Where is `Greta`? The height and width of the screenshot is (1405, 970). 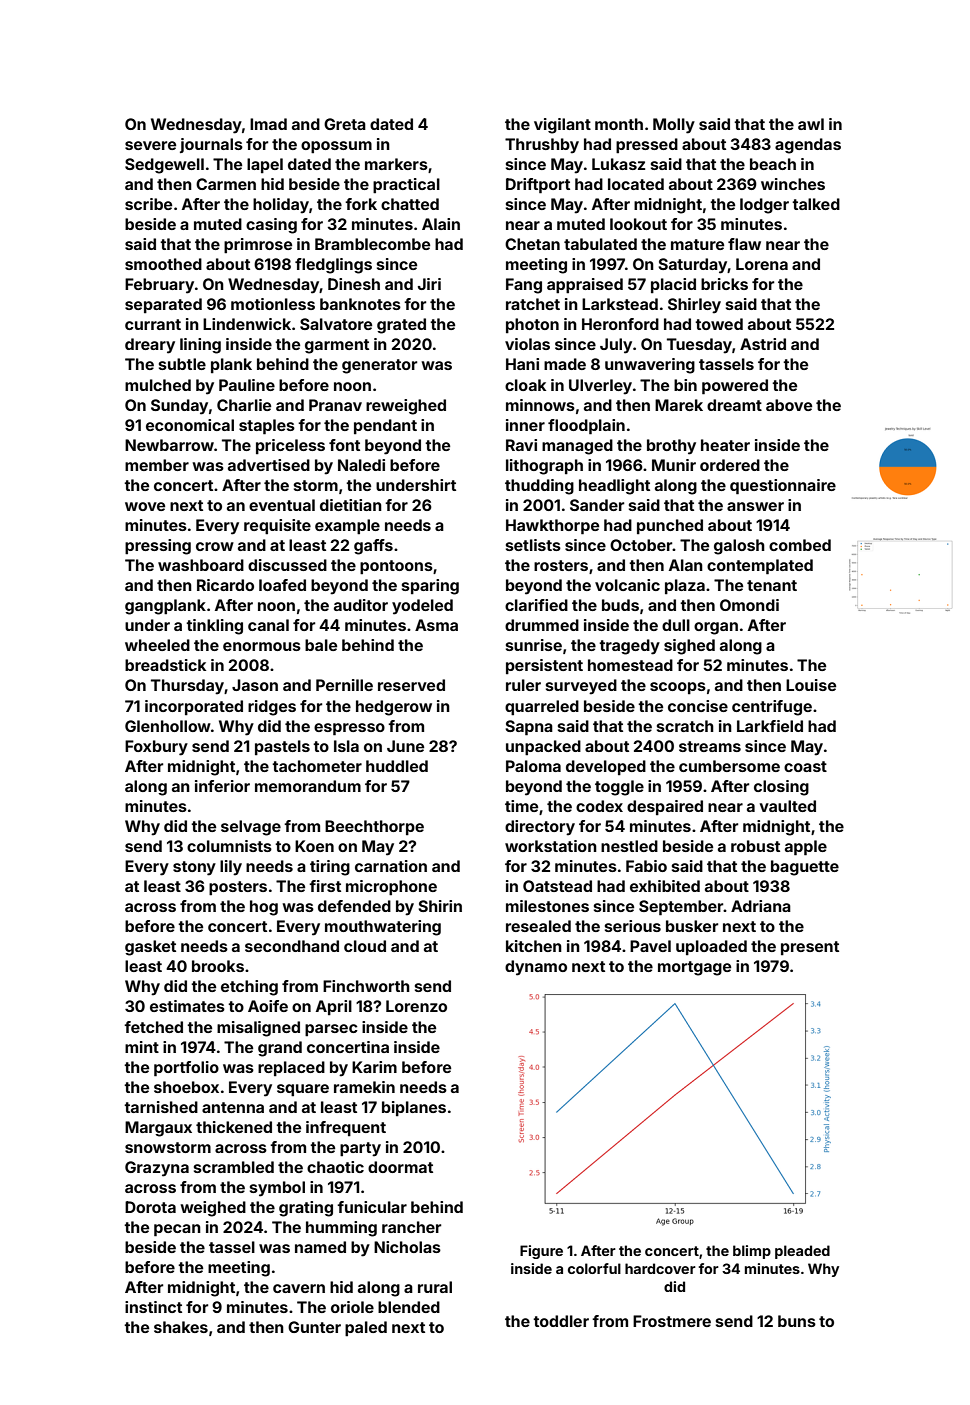 Greta is located at coordinates (345, 124).
